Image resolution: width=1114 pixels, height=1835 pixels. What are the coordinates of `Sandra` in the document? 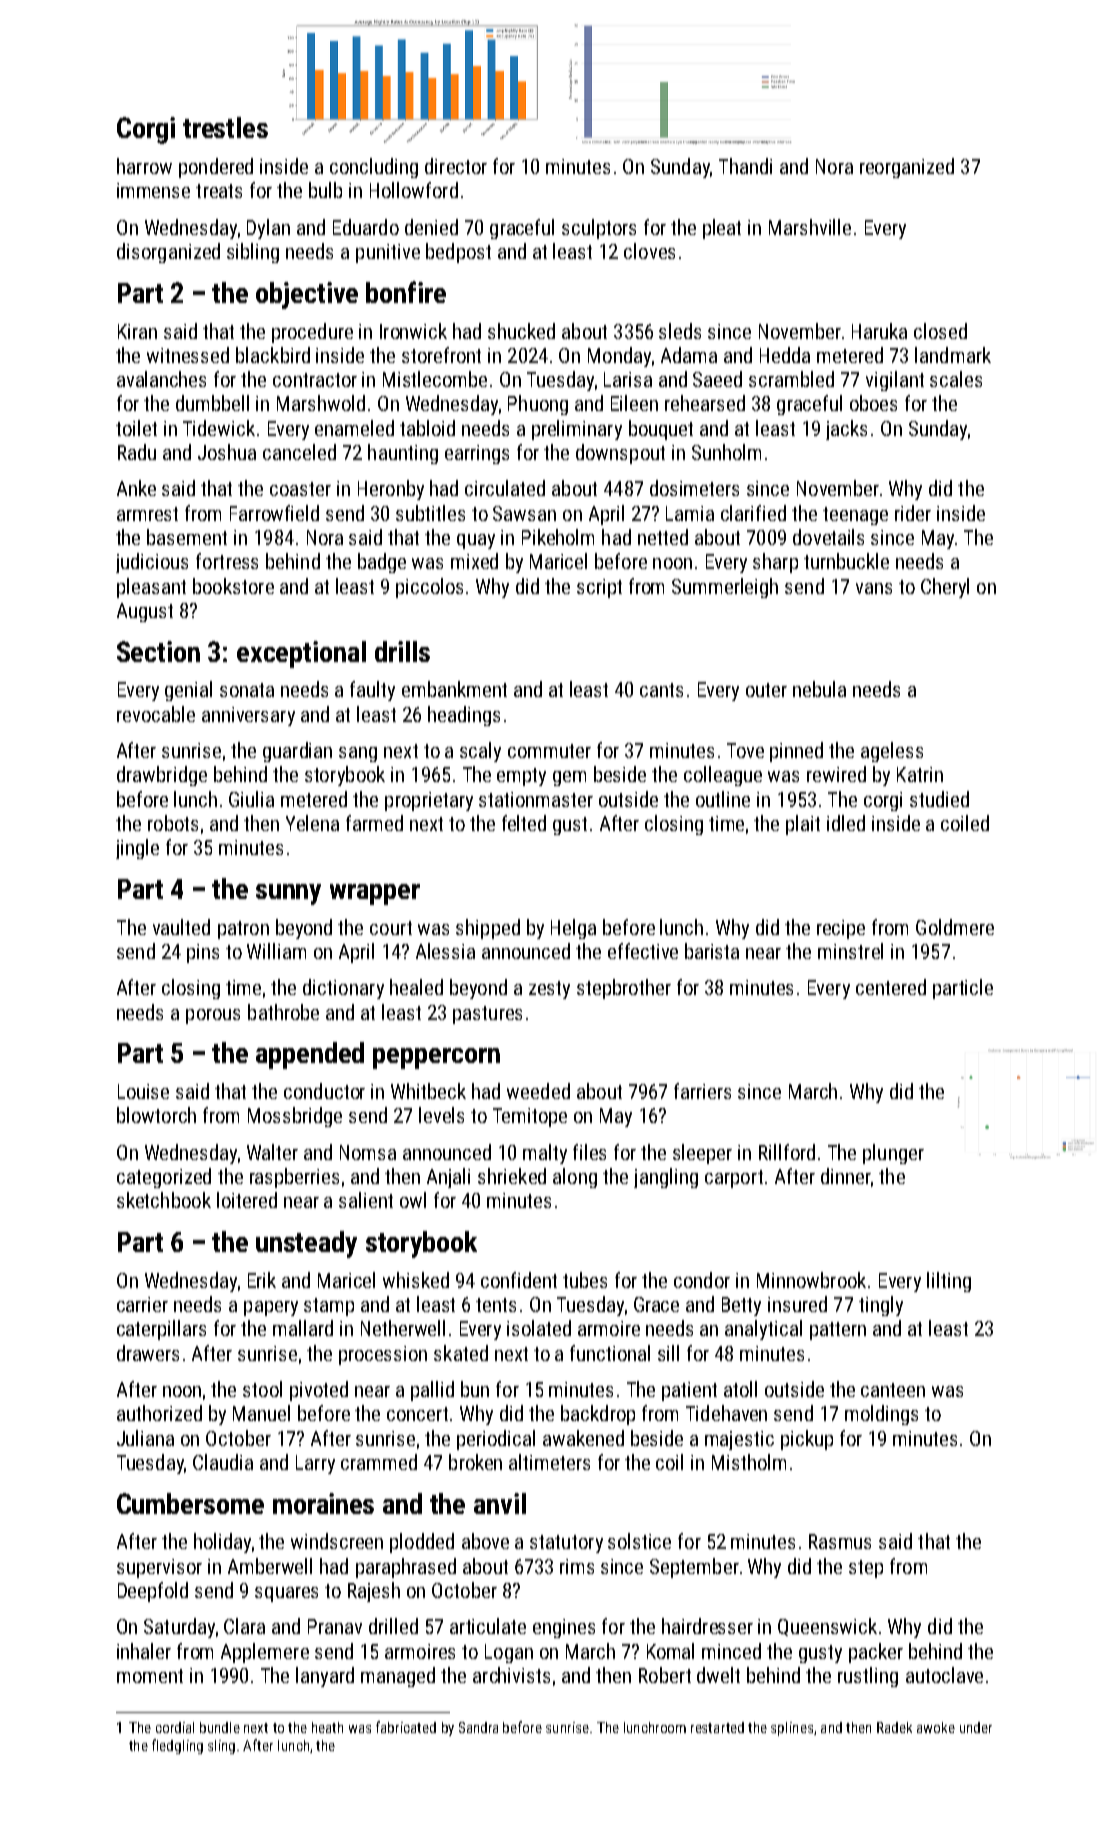 It's located at (478, 1727).
